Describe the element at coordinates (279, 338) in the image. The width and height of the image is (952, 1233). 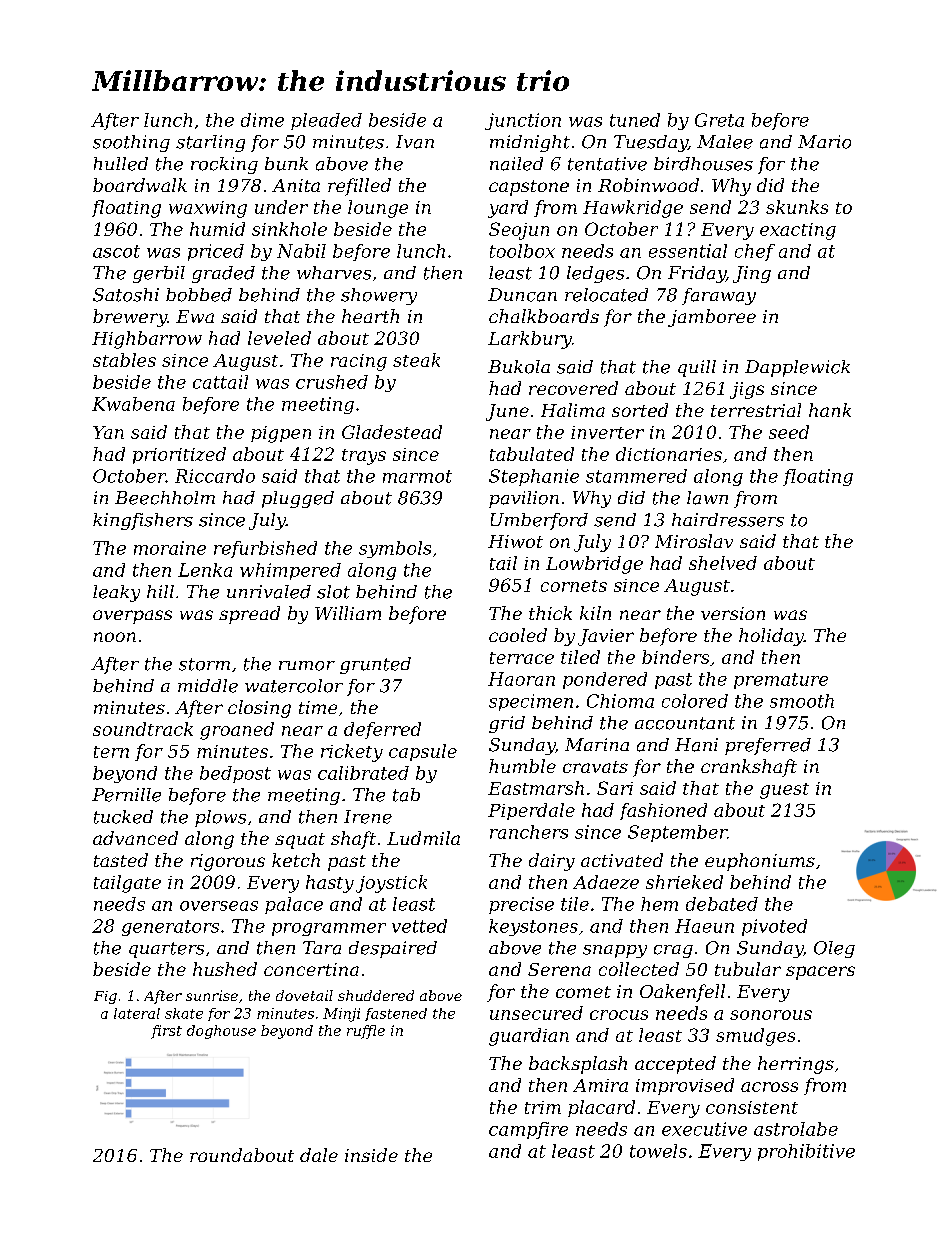
I see `leveled` at that location.
